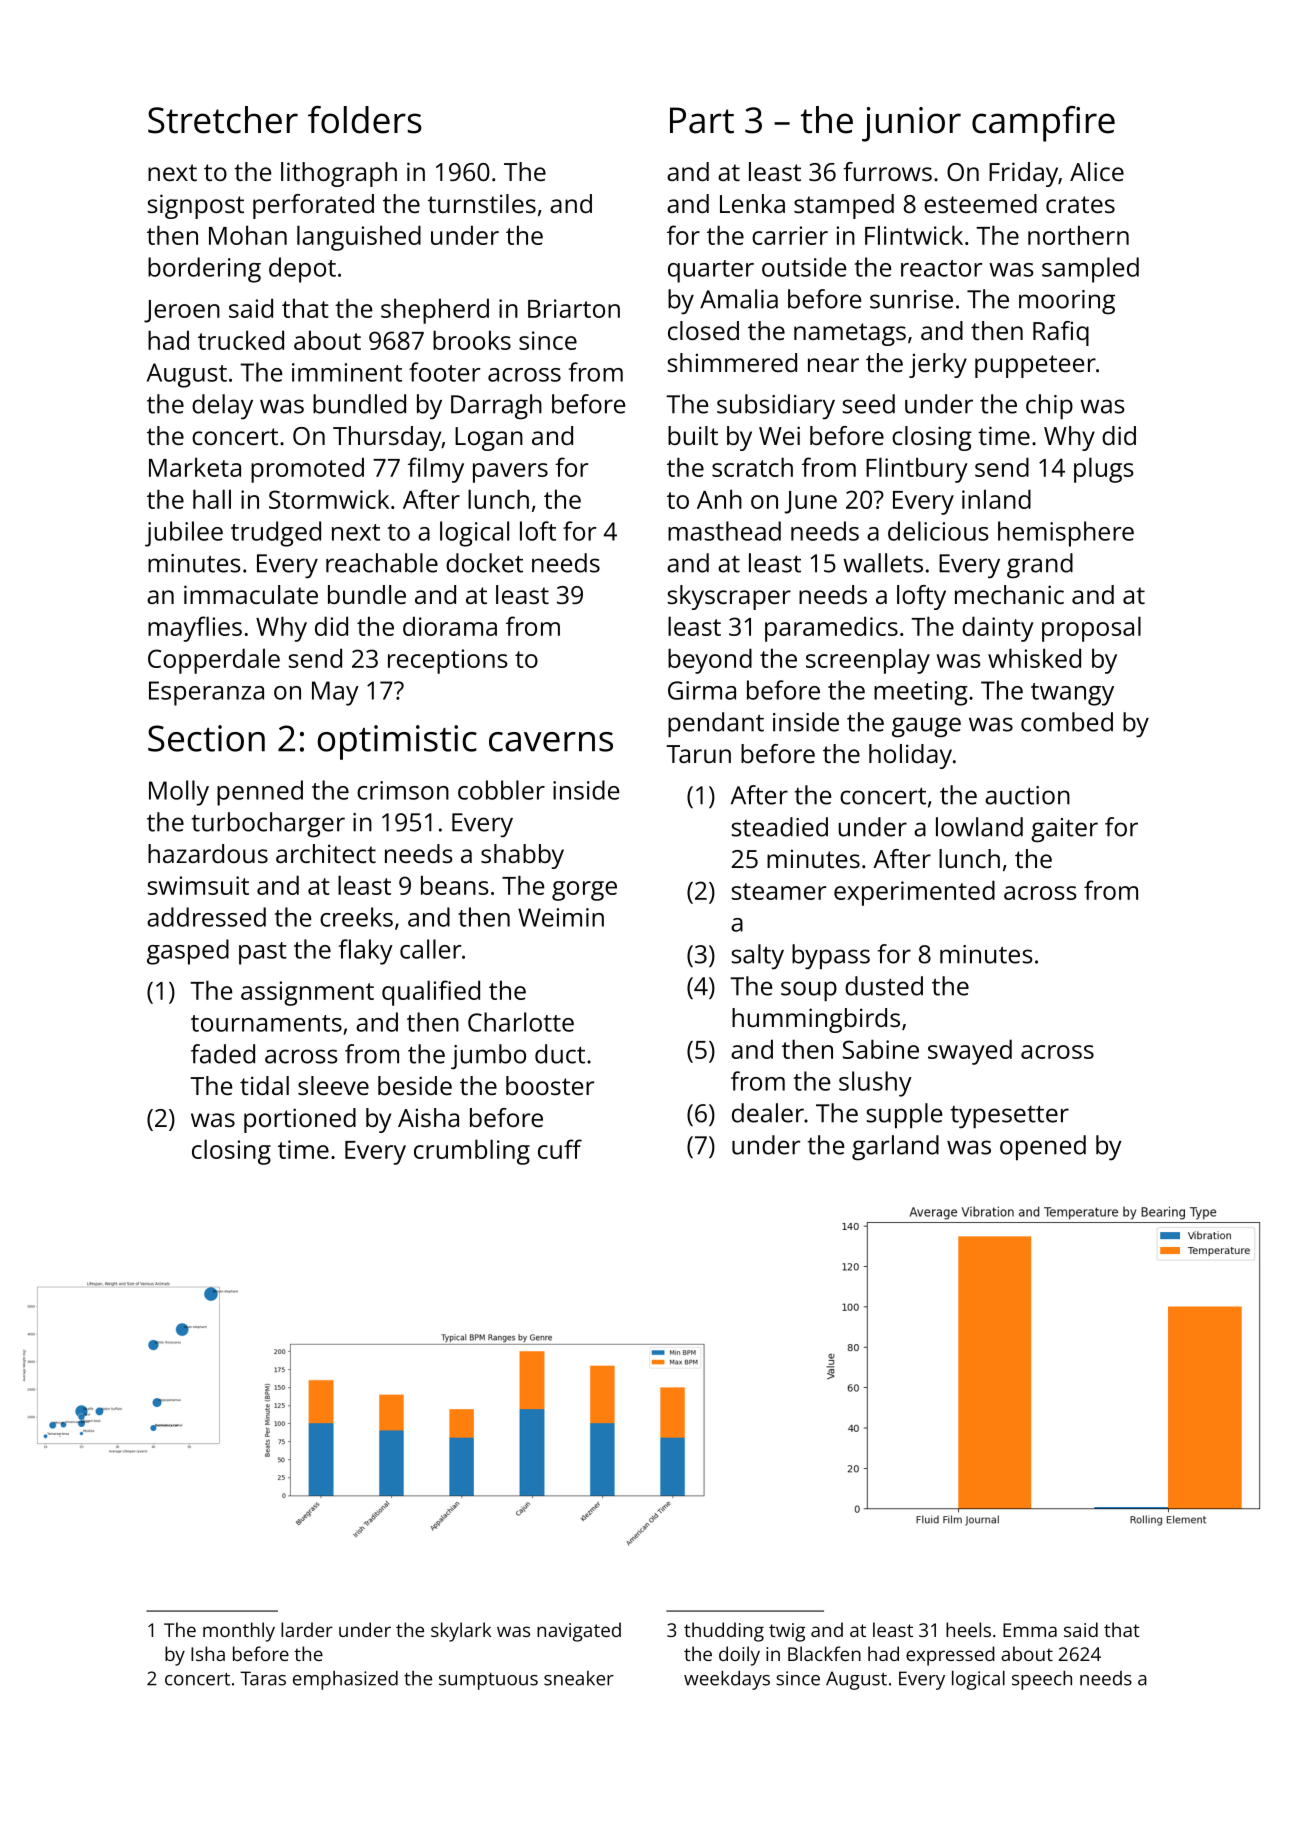  I want to click on navigated, so click(579, 1632).
